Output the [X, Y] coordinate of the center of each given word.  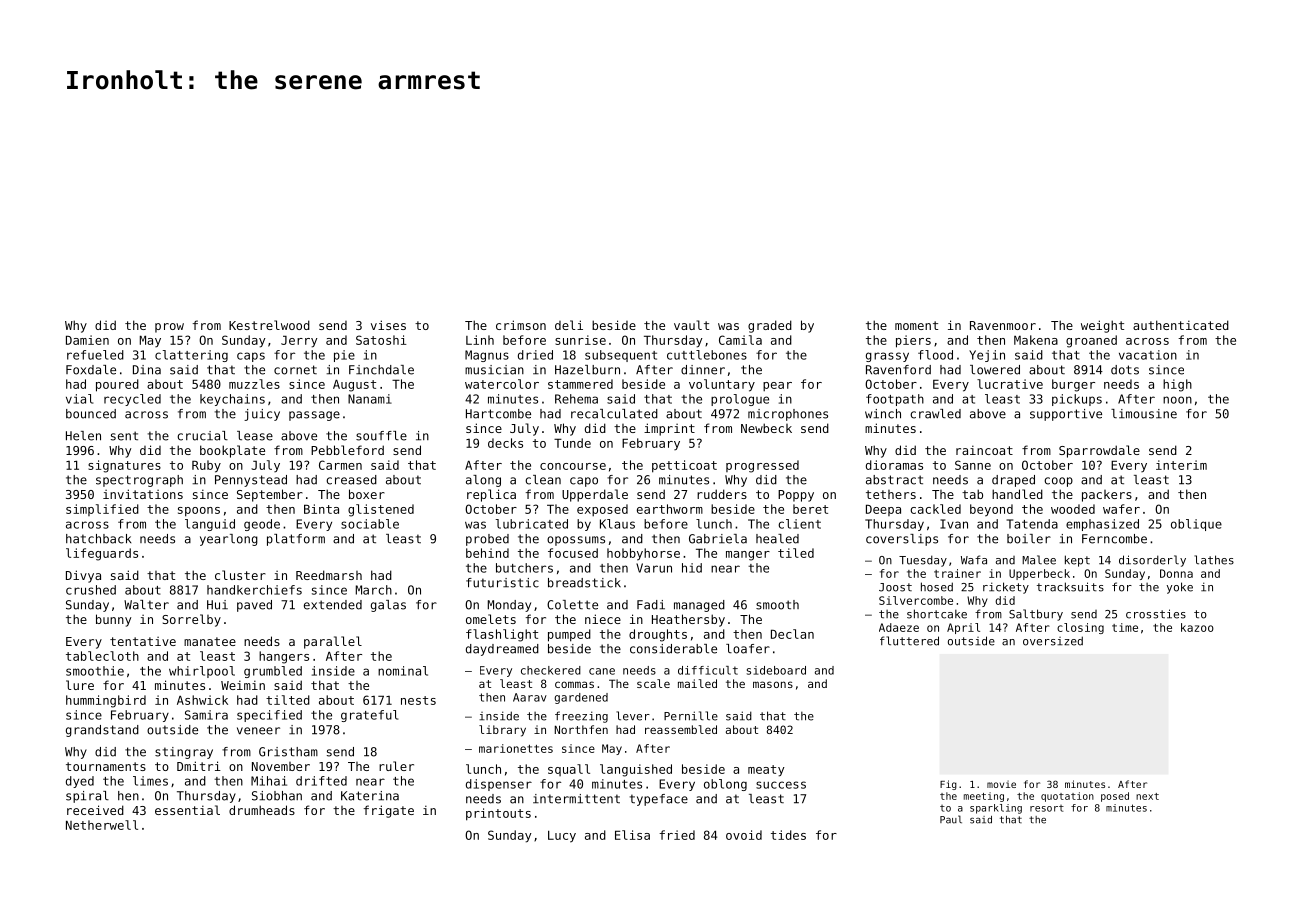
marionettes [516, 748]
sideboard [776, 670]
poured [117, 385]
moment [916, 325]
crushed [91, 590]
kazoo [1197, 627]
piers [913, 341]
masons [773, 684]
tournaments [106, 766]
